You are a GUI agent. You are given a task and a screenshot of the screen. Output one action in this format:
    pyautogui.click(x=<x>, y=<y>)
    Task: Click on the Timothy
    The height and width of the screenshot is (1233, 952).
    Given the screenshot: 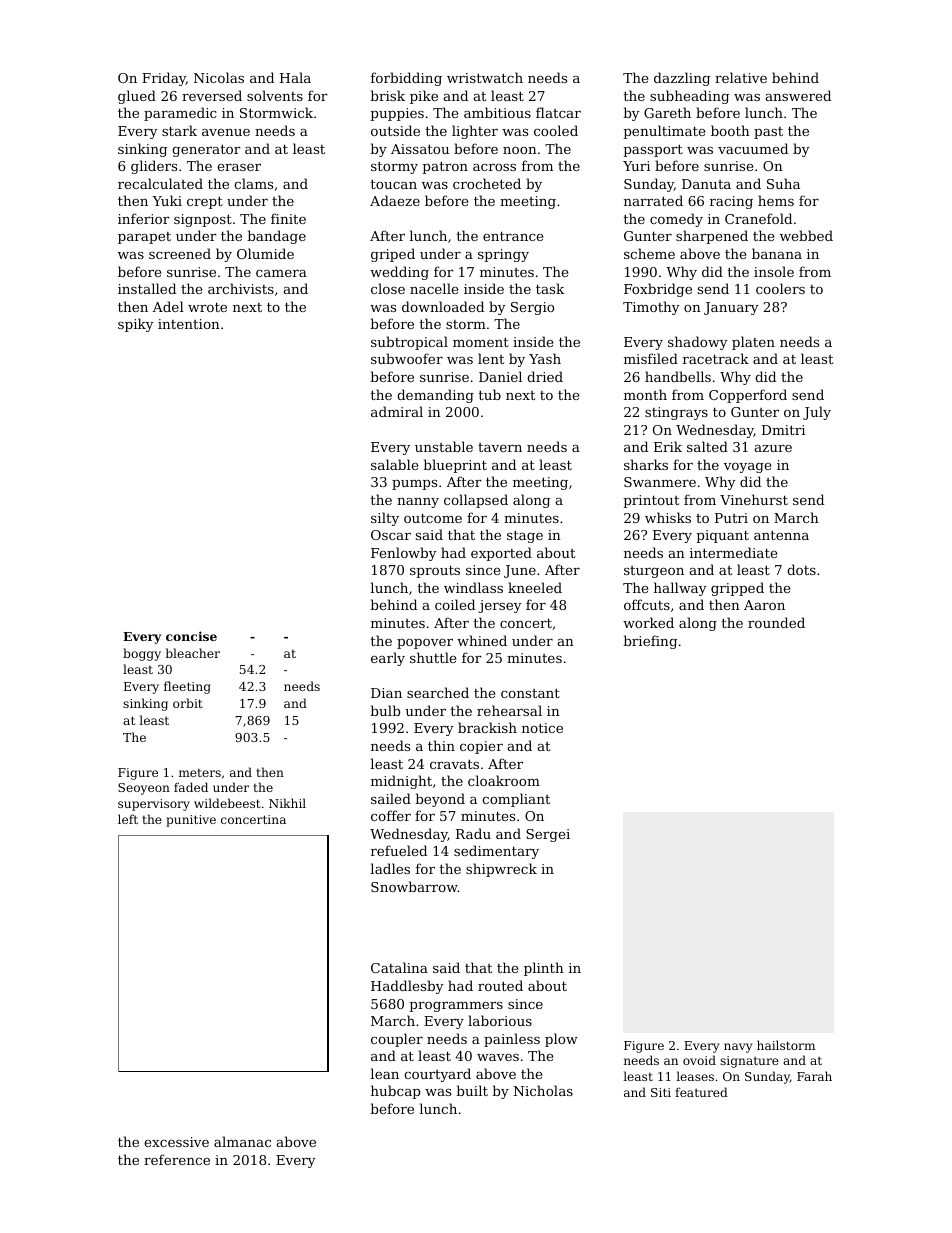 What is the action you would take?
    pyautogui.click(x=651, y=308)
